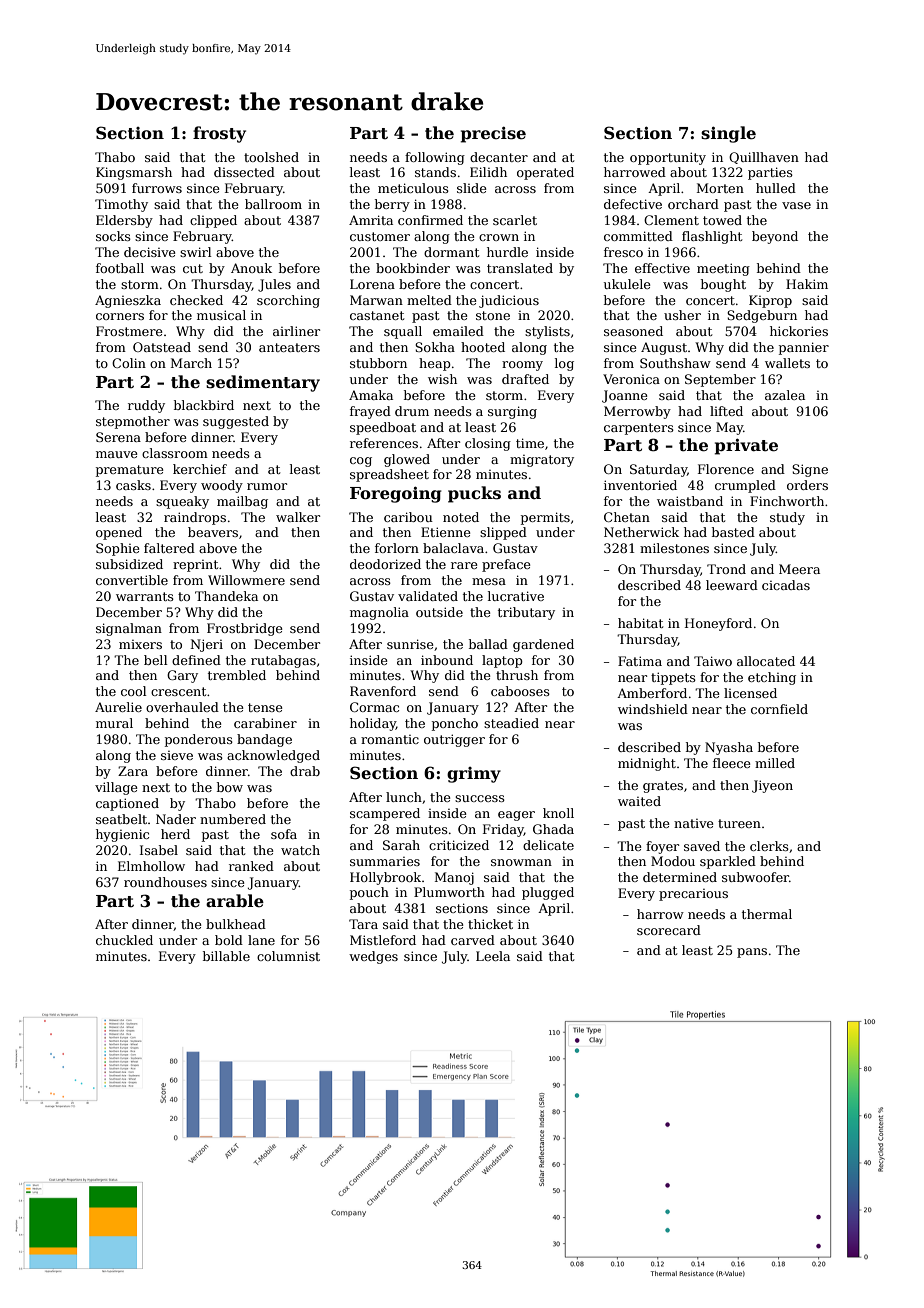  Describe the element at coordinates (493, 135) in the document. I see `precise` at that location.
